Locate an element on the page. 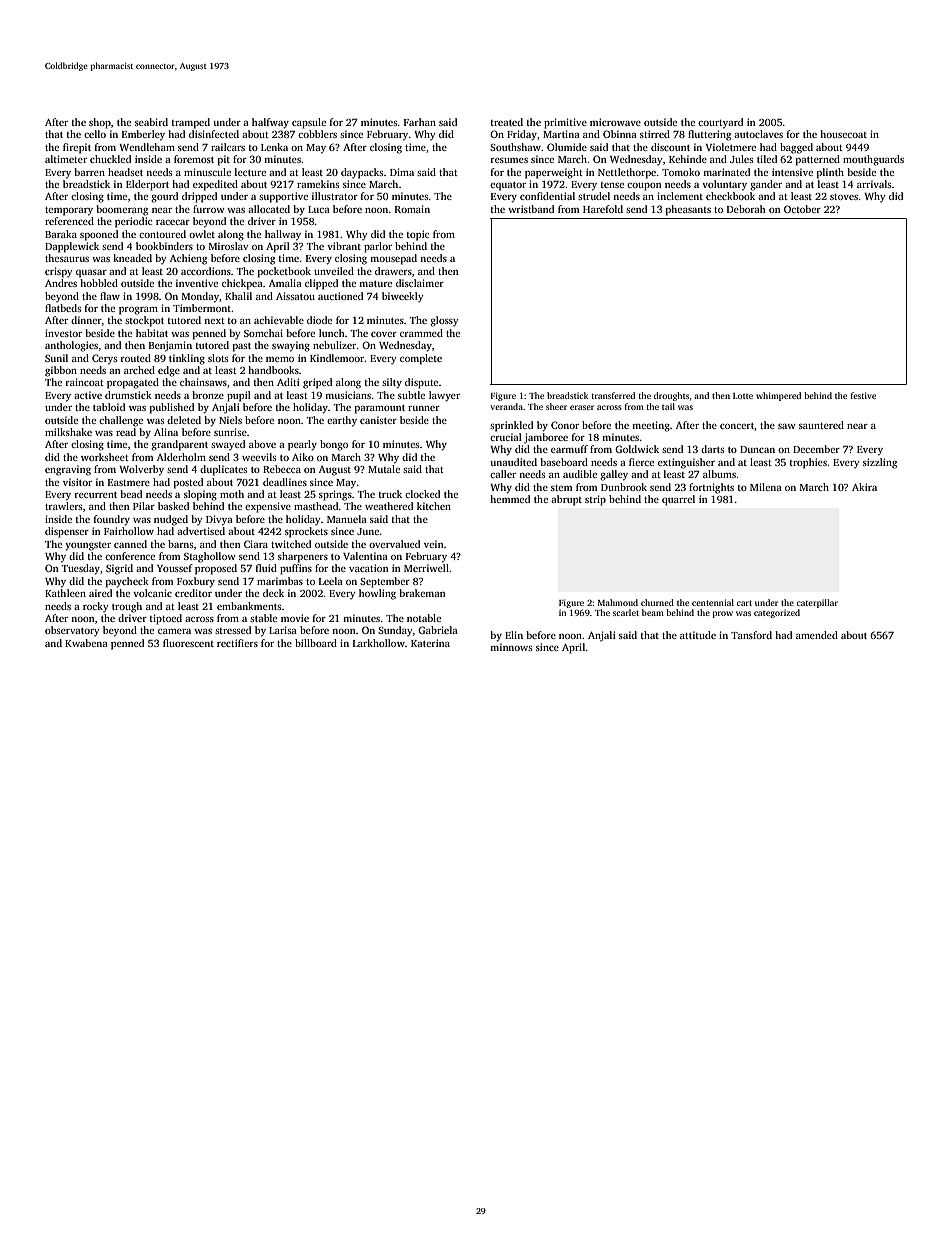 This document has height=1233, width=952. dispute is located at coordinates (421, 383).
